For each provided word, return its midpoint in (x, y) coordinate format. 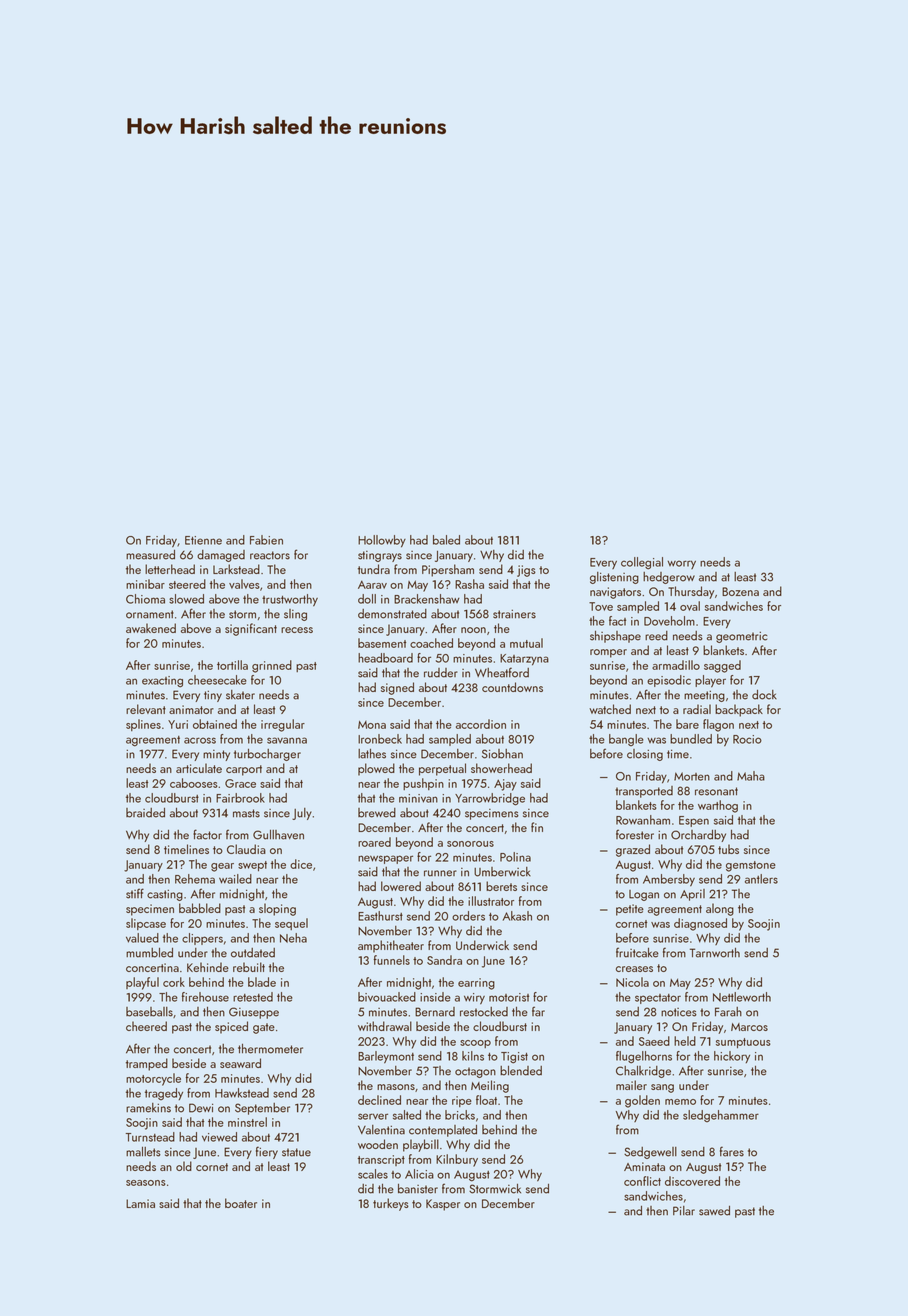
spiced (231, 1027)
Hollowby (382, 541)
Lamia (140, 1203)
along (720, 909)
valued (142, 938)
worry (682, 564)
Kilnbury (457, 1160)
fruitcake (637, 952)
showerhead (501, 768)
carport (244, 770)
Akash (517, 916)
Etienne (203, 540)
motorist (509, 997)
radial (697, 709)
